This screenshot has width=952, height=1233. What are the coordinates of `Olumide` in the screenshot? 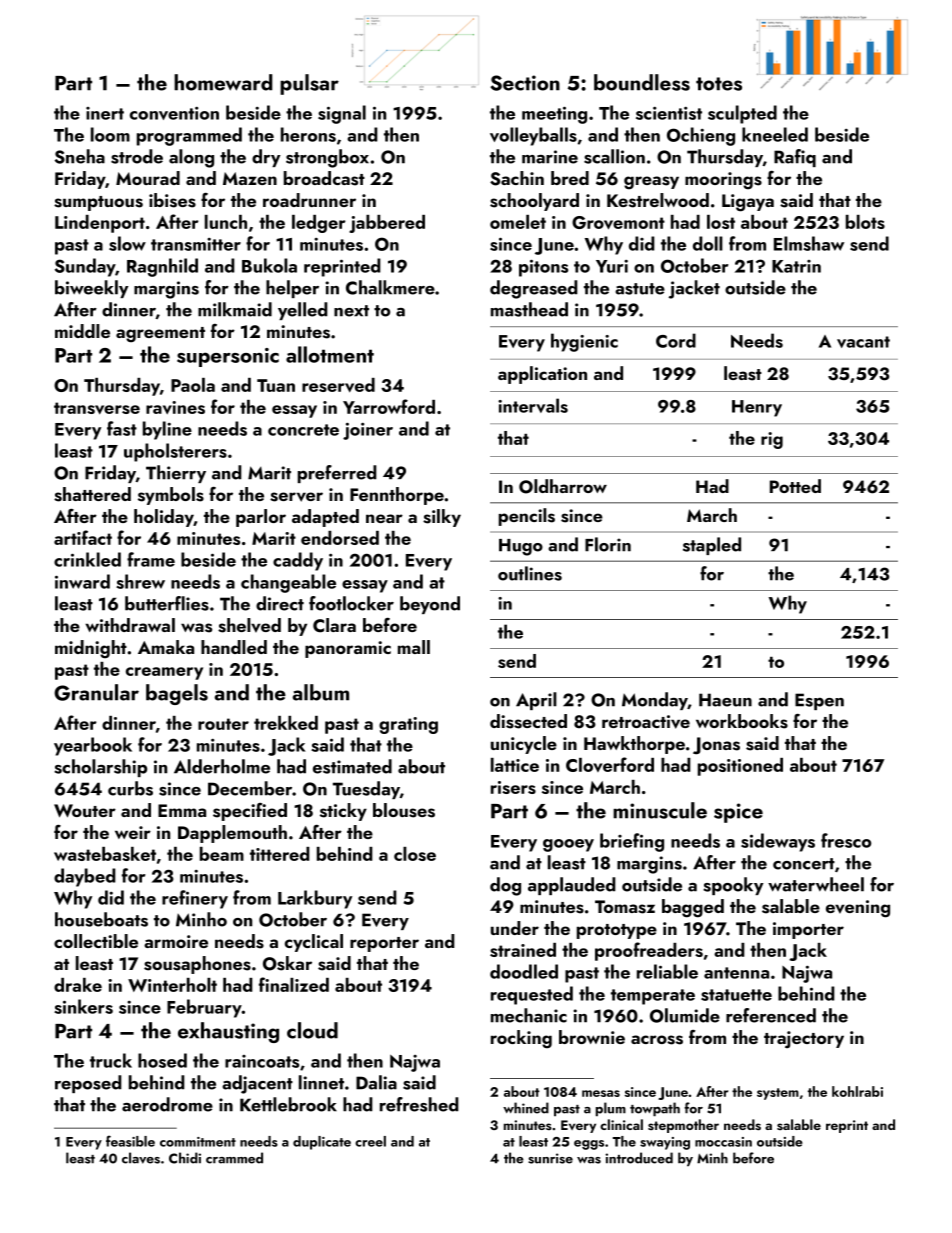 It's located at (685, 1015).
